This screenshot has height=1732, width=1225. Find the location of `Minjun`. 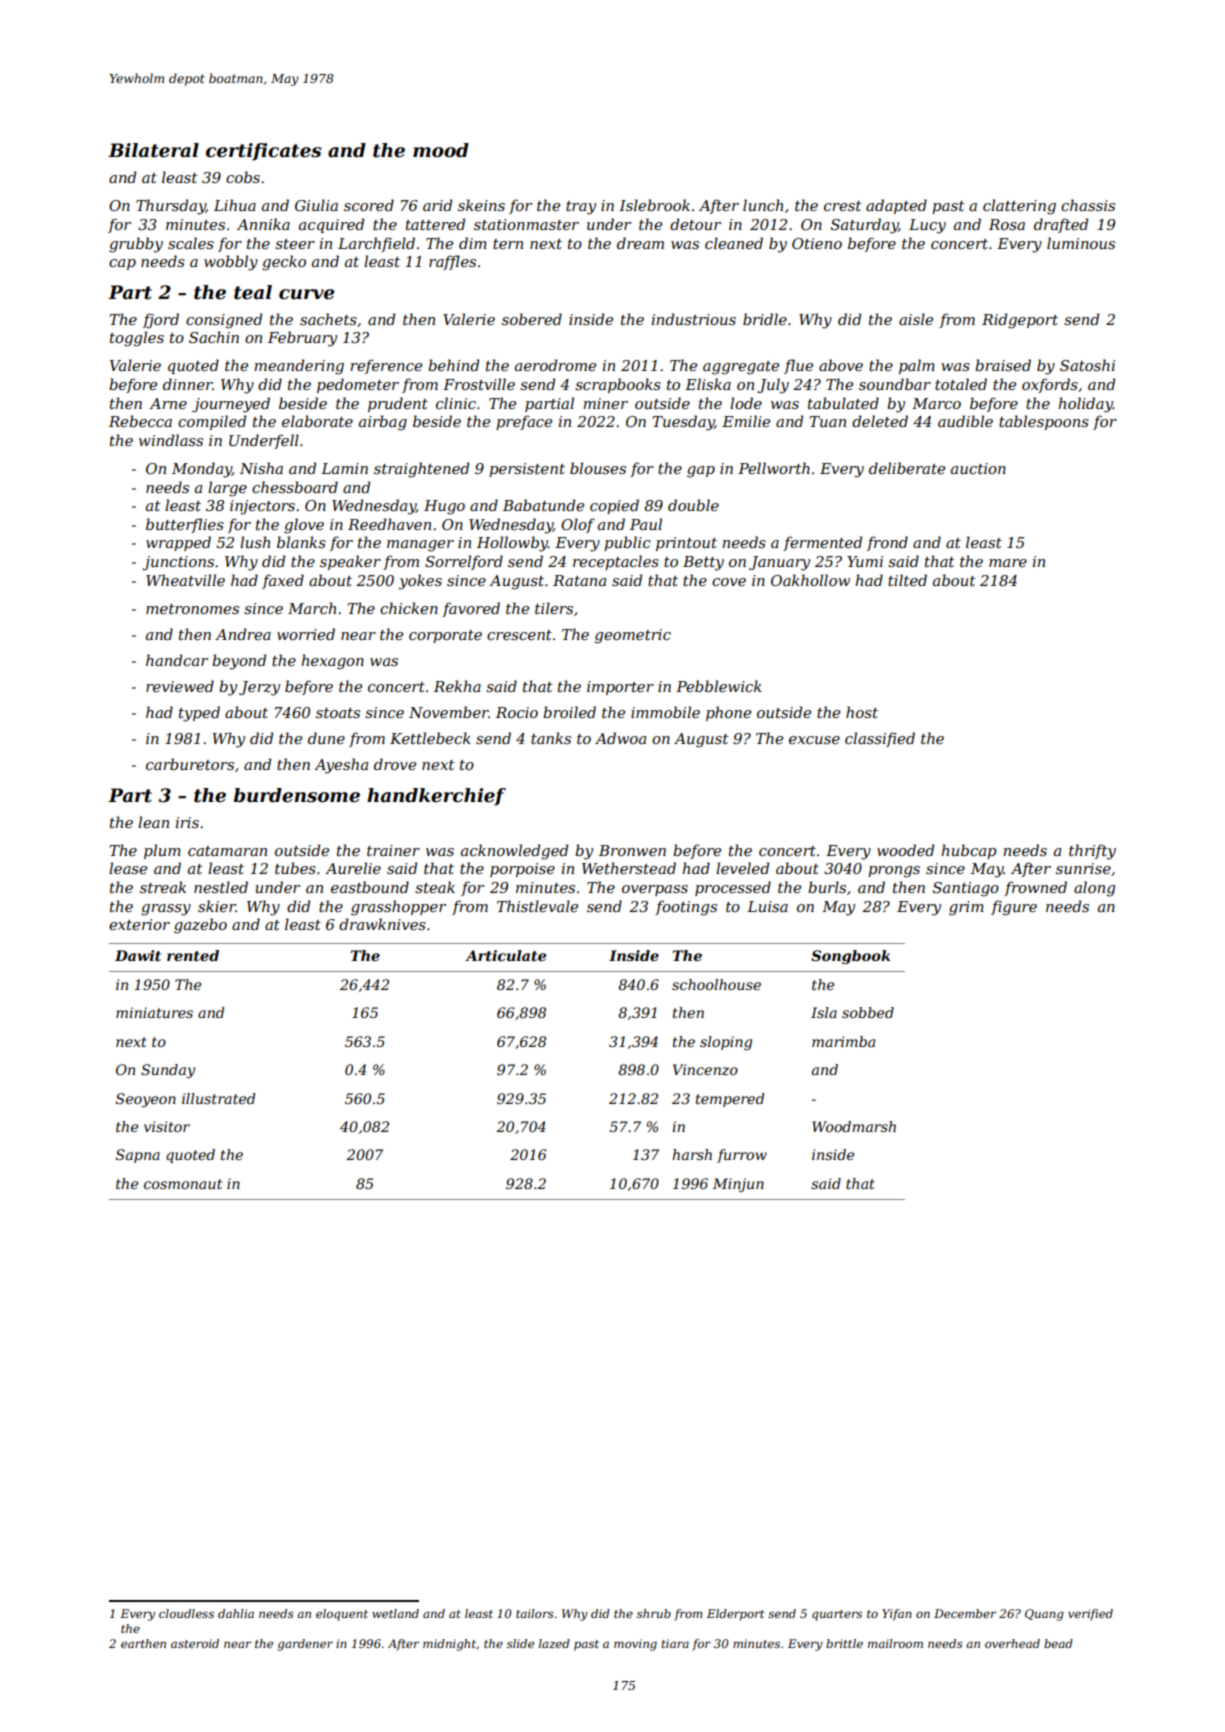

Minjun is located at coordinates (738, 1185).
